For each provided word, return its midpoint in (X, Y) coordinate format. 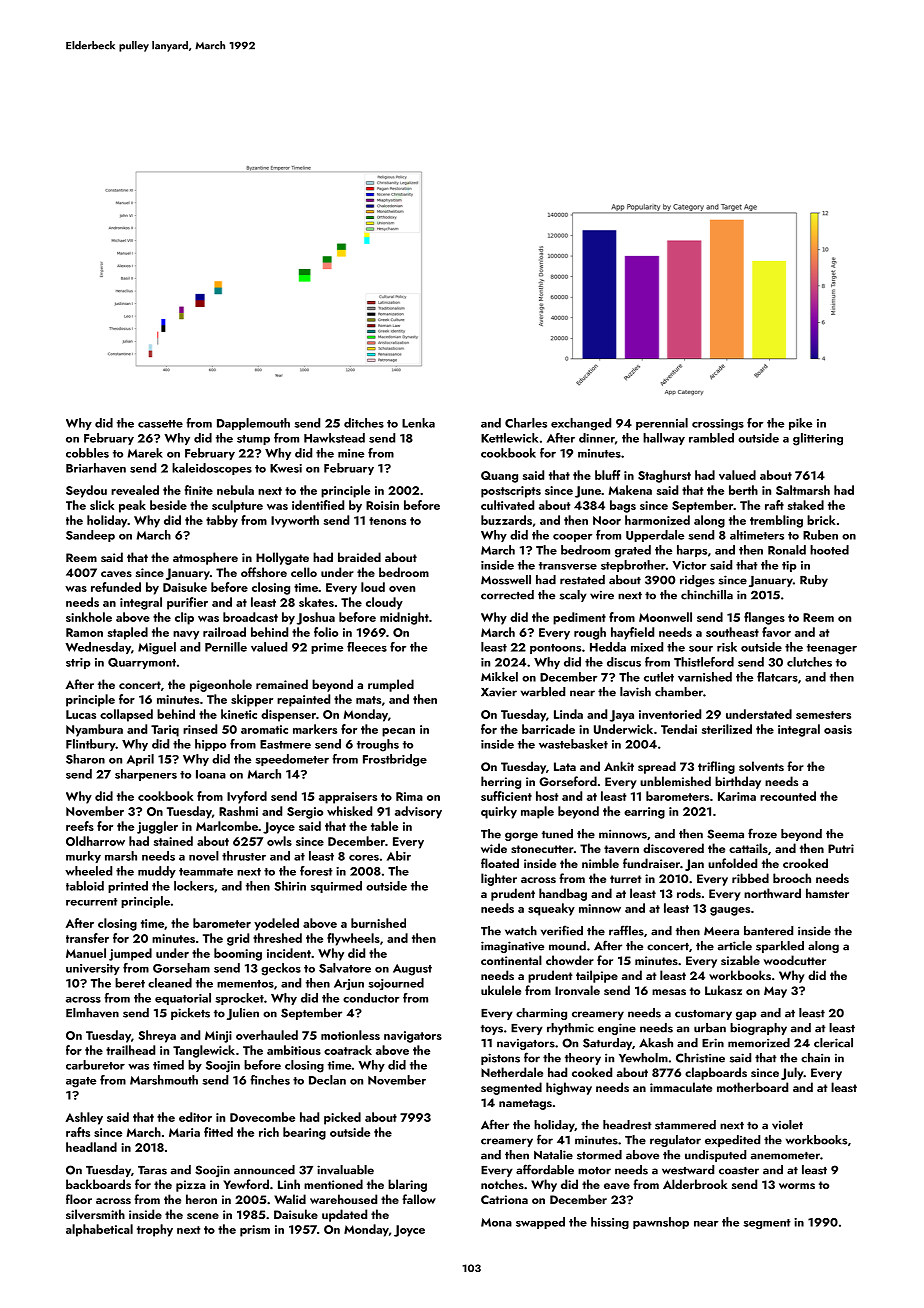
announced (264, 1170)
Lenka (418, 423)
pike (800, 424)
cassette (160, 424)
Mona (496, 1222)
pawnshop (661, 1223)
